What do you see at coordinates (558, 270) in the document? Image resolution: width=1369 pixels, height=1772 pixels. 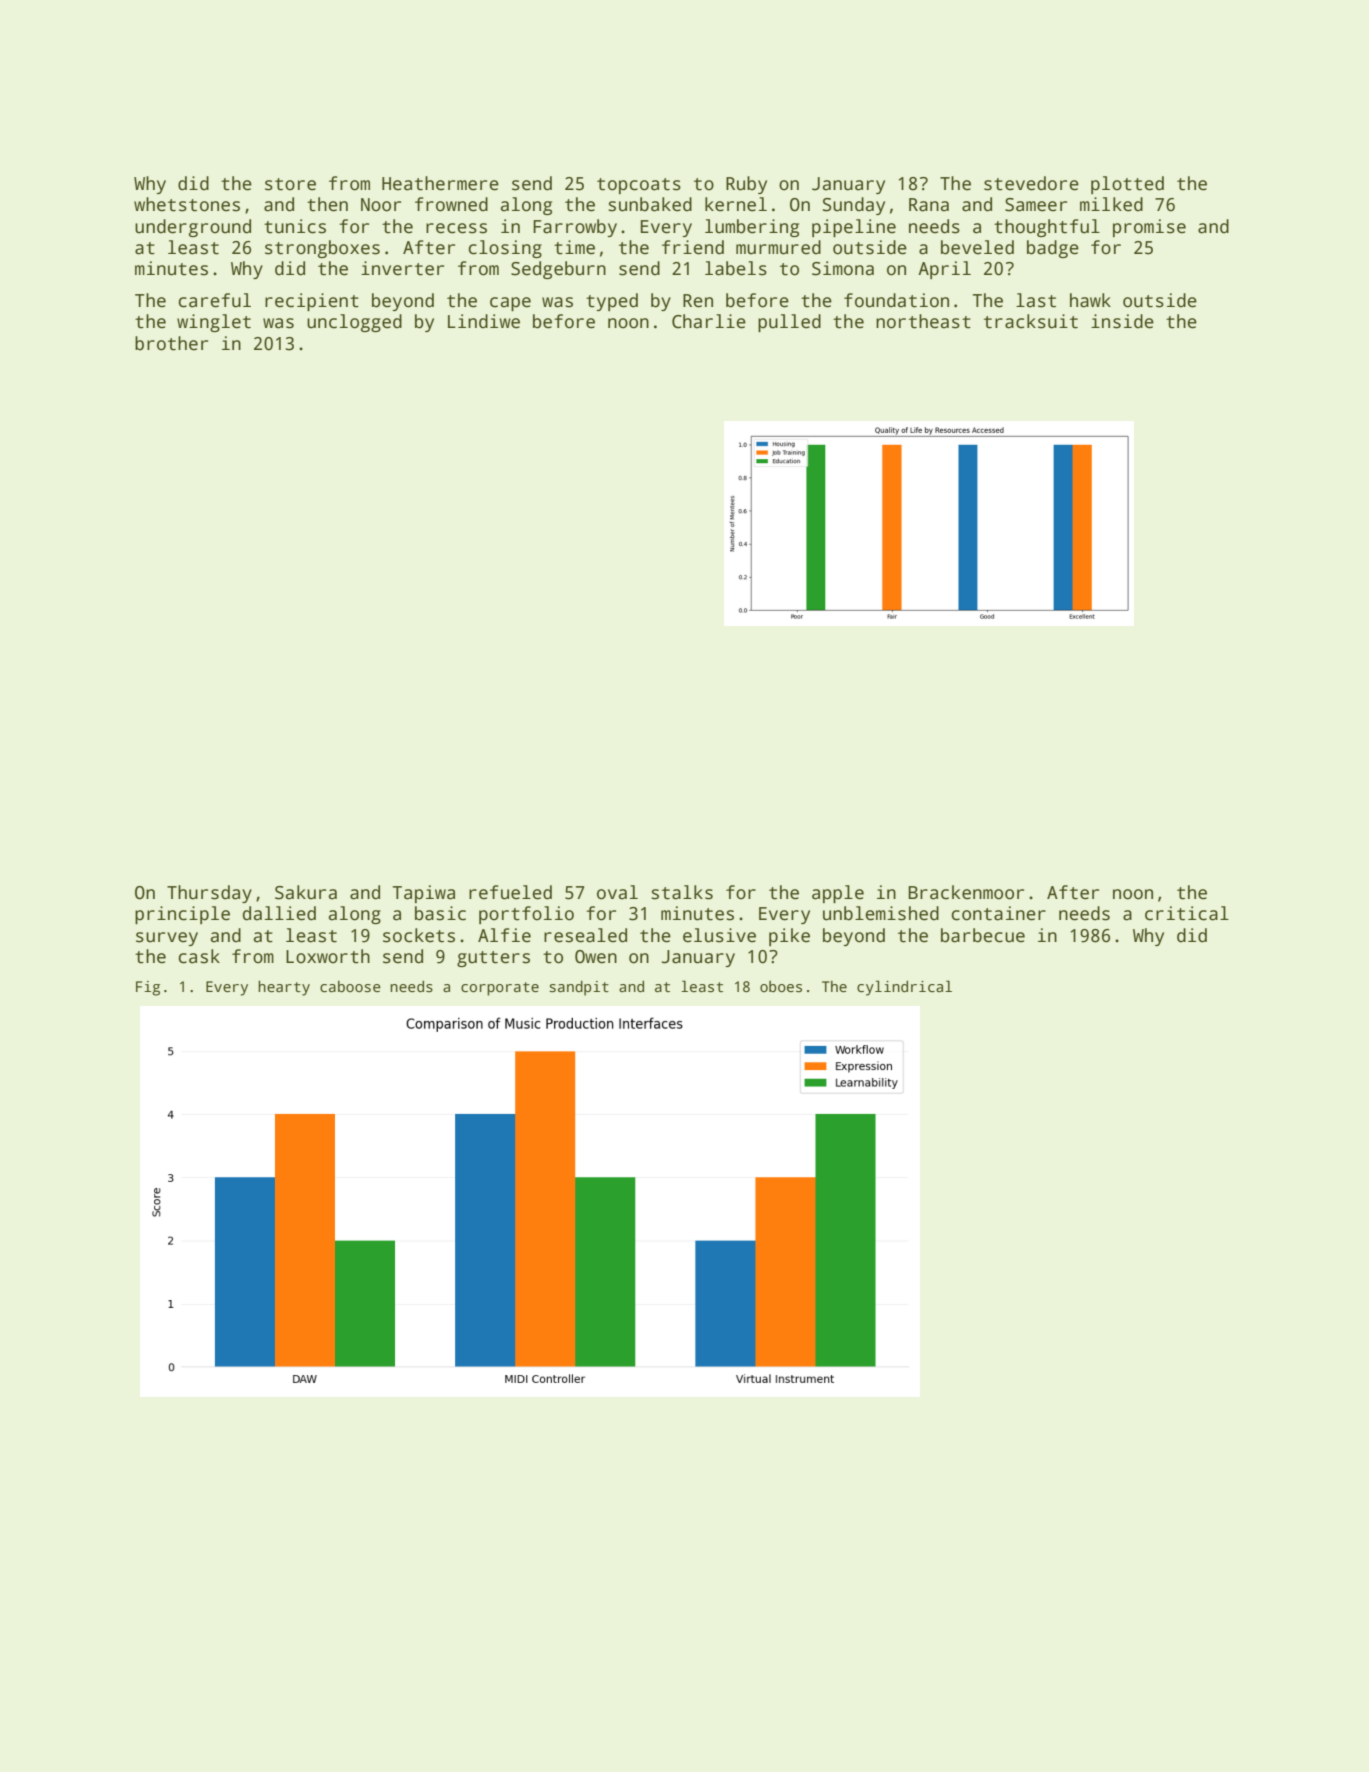 I see `Sedgeburn` at bounding box center [558, 270].
